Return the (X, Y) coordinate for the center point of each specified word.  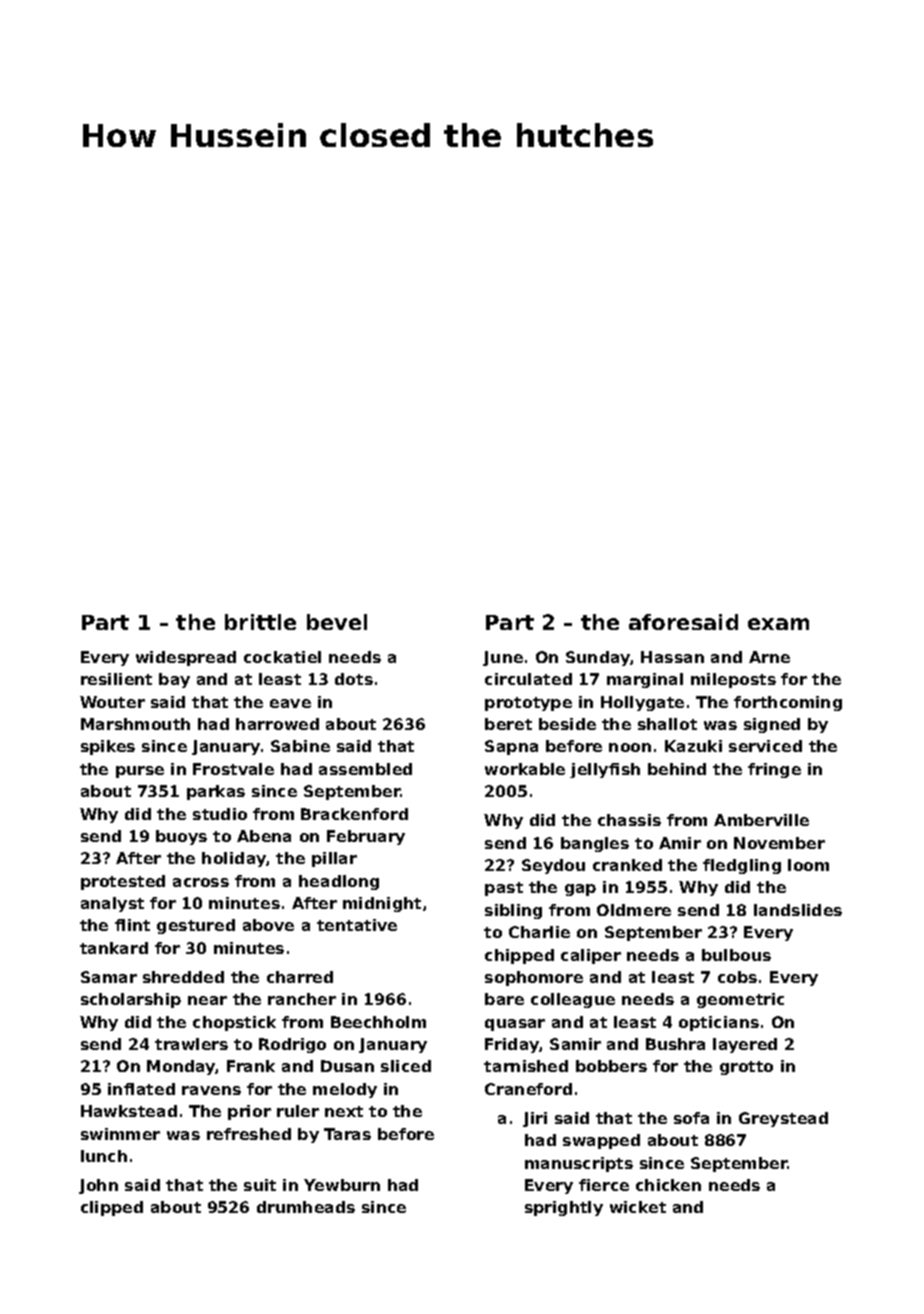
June (503, 658)
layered (745, 1045)
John (98, 1186)
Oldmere (634, 910)
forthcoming (788, 703)
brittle (260, 622)
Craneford (528, 1089)
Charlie (539, 932)
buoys (181, 837)
